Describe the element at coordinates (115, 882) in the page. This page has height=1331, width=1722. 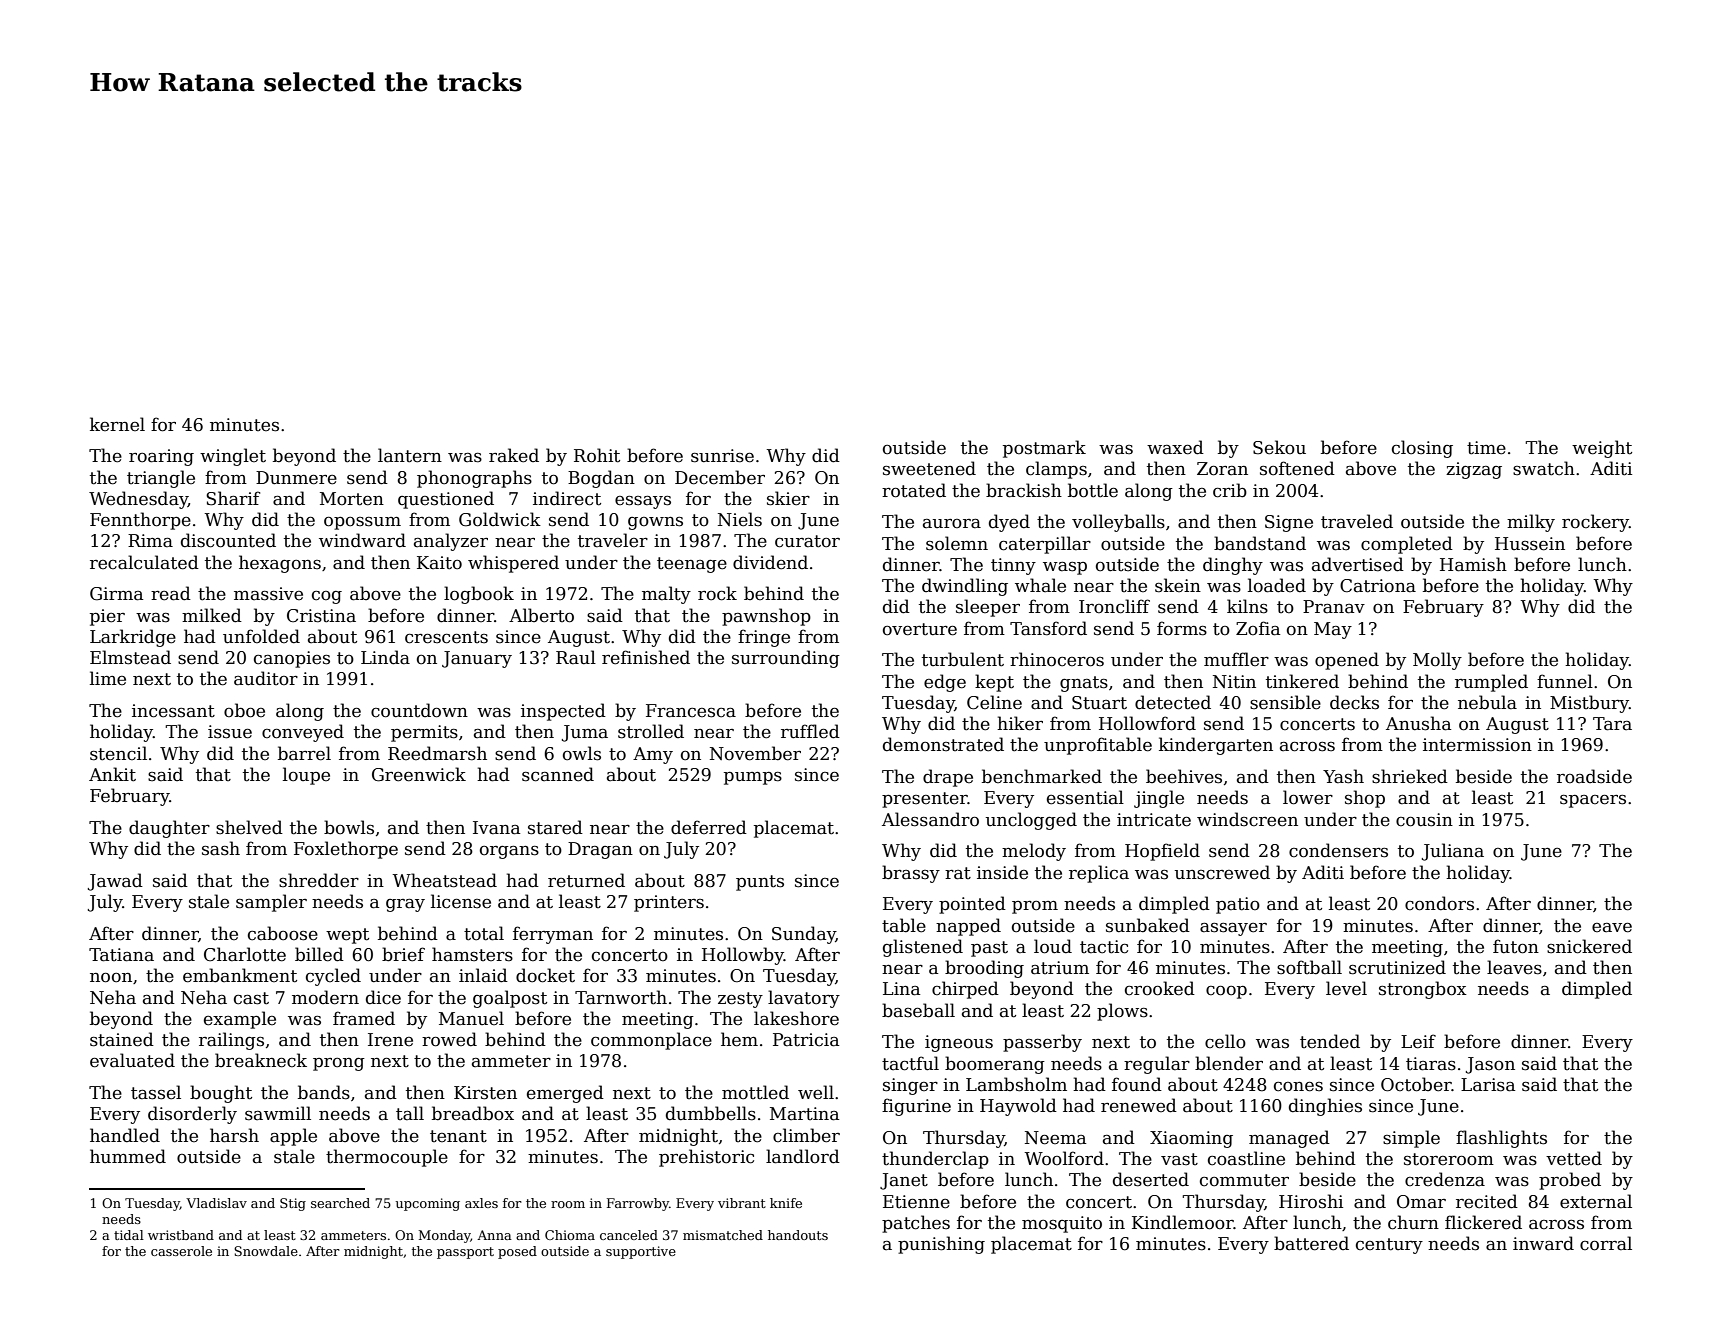
I see `Jawad` at that location.
